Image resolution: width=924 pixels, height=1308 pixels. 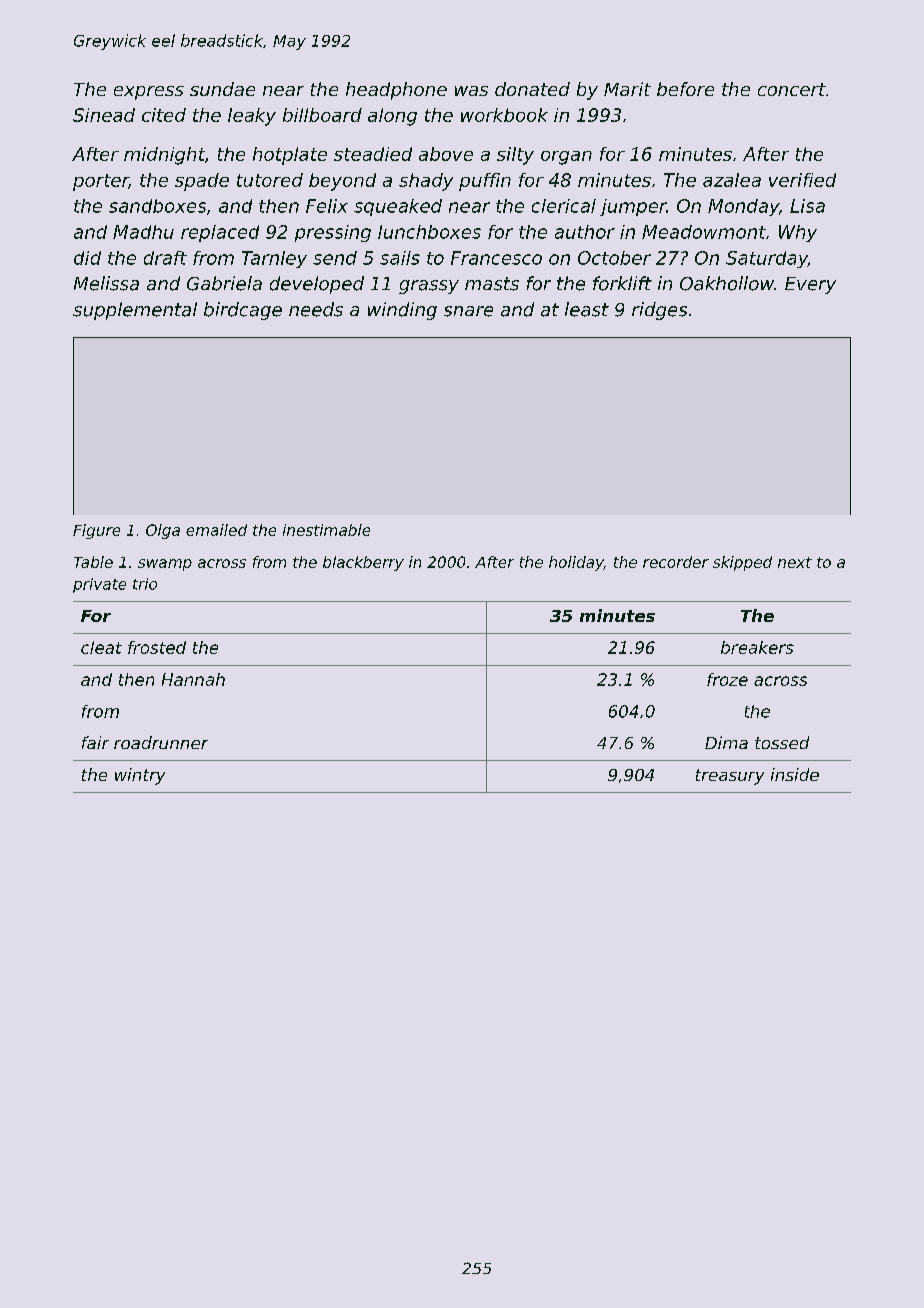 I want to click on express, so click(x=149, y=93).
